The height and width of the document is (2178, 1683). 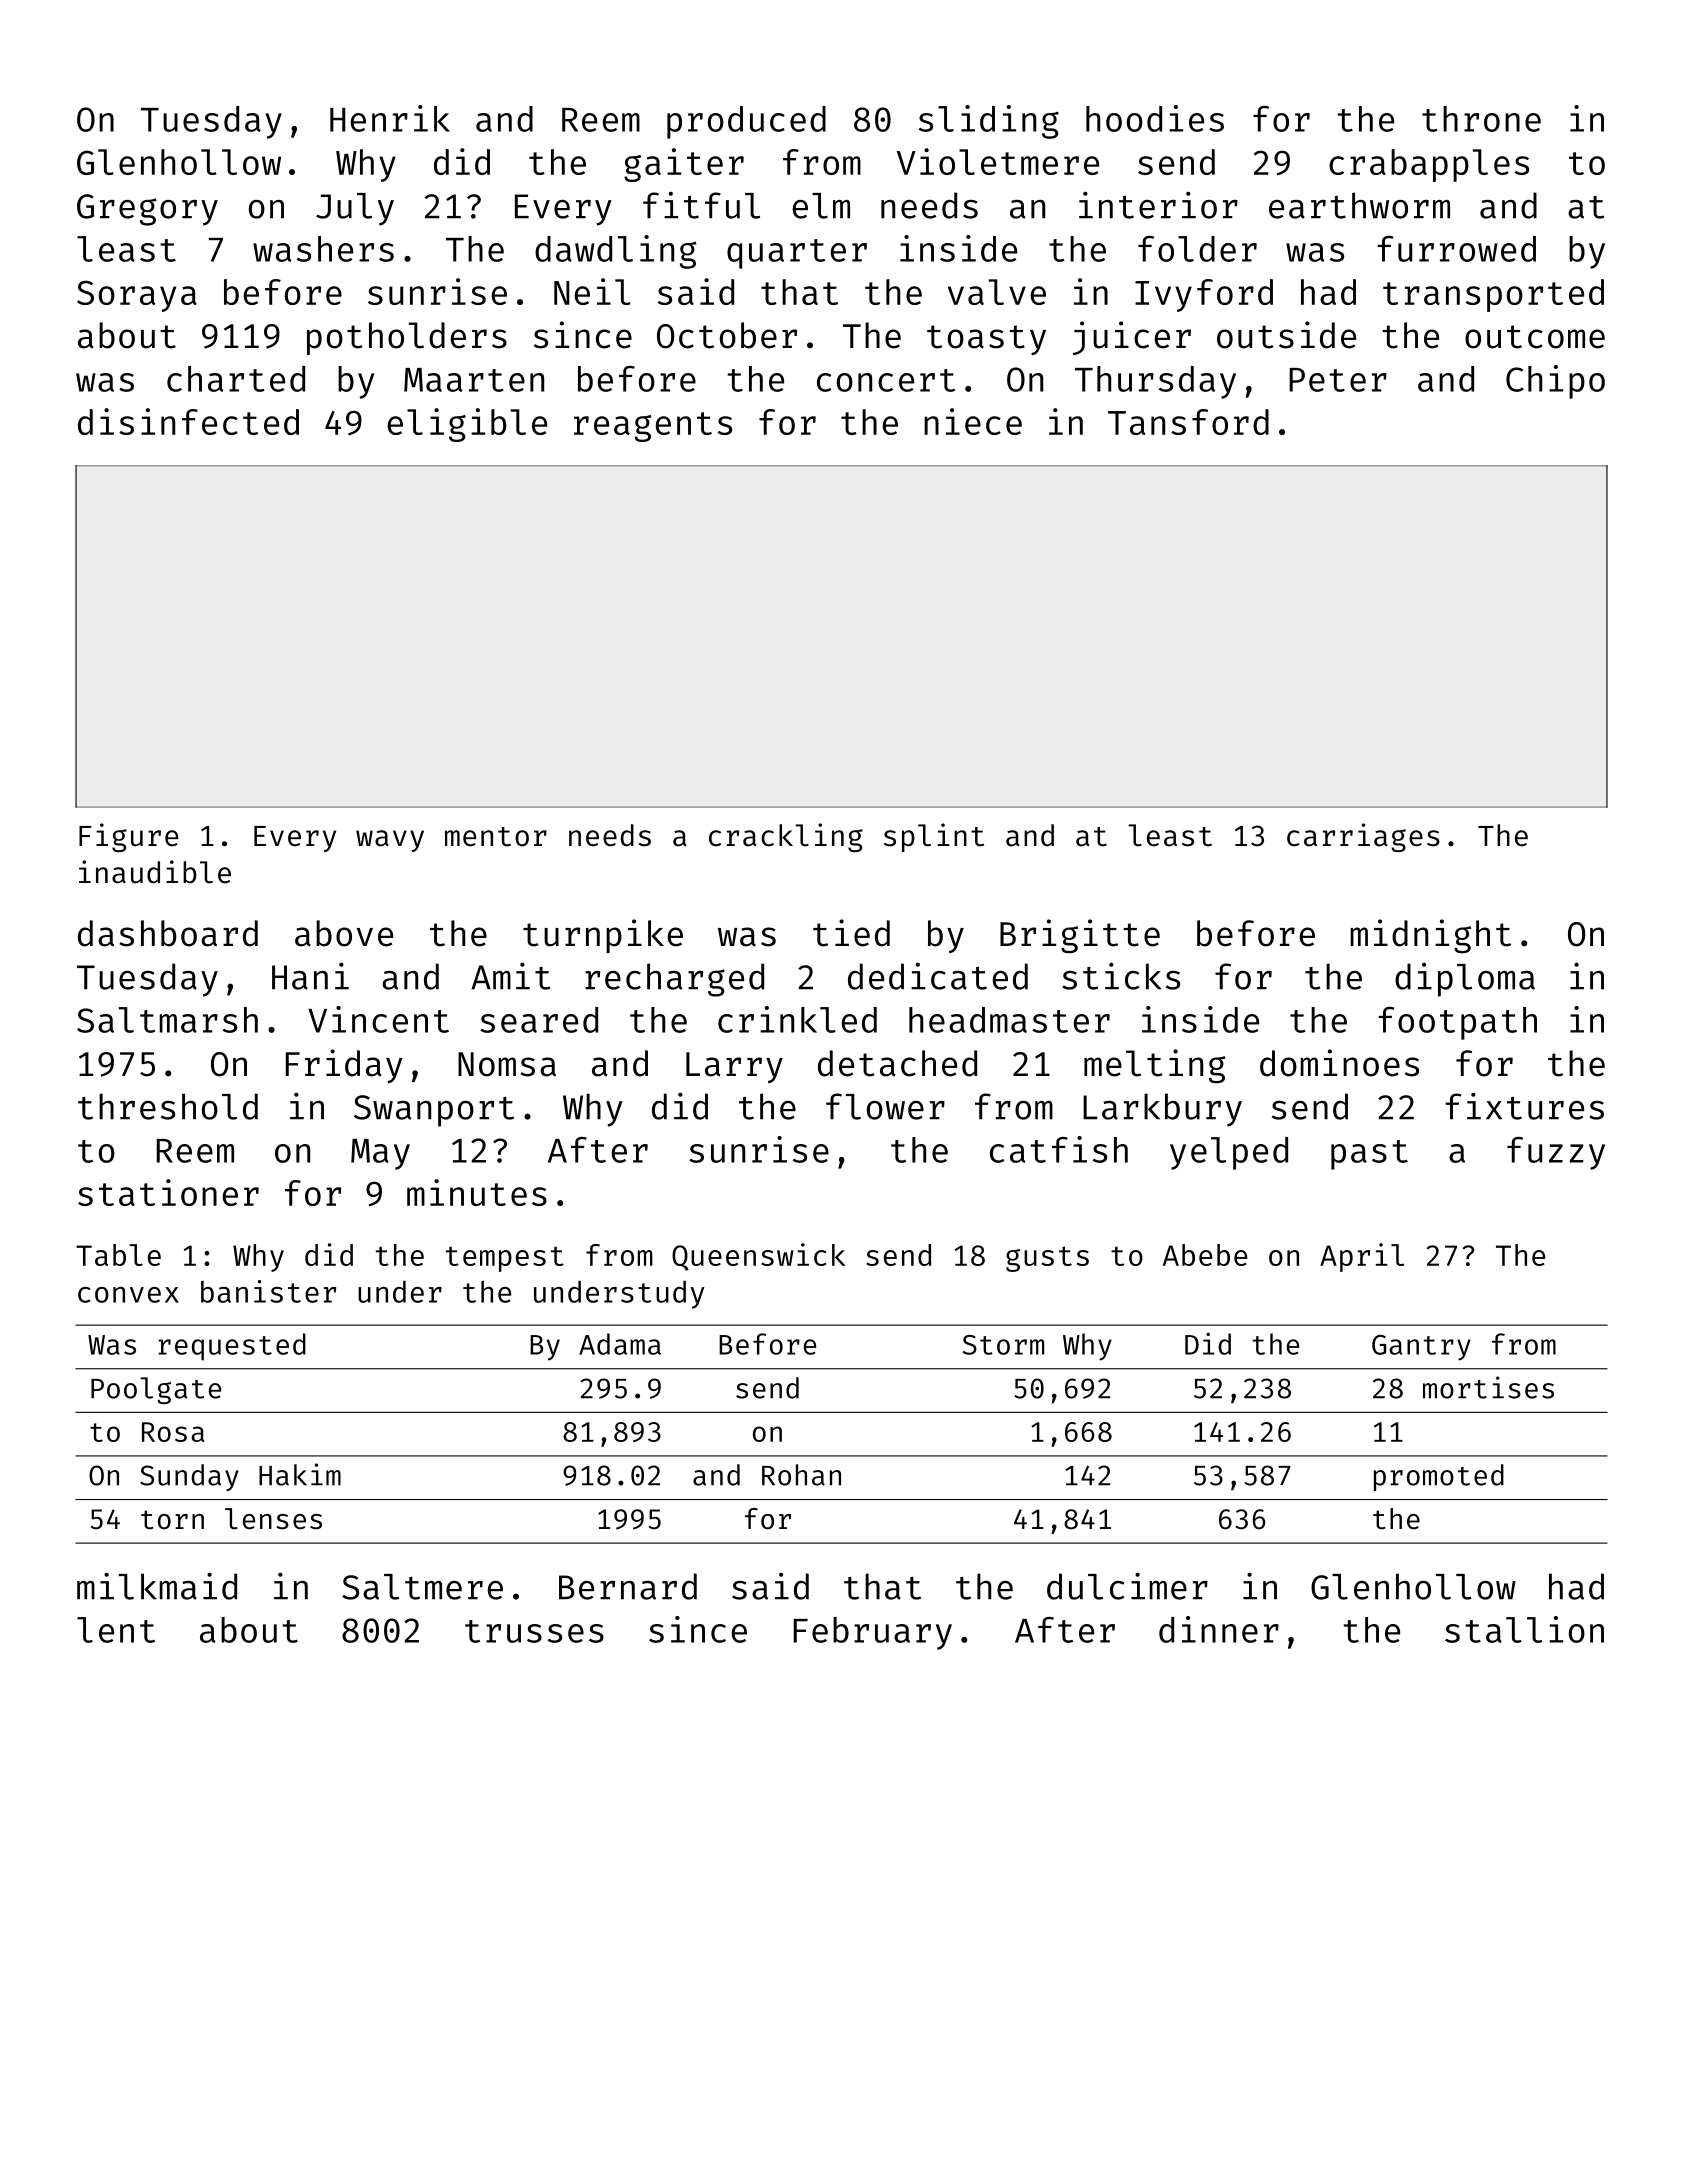 I want to click on produced, so click(x=746, y=122).
